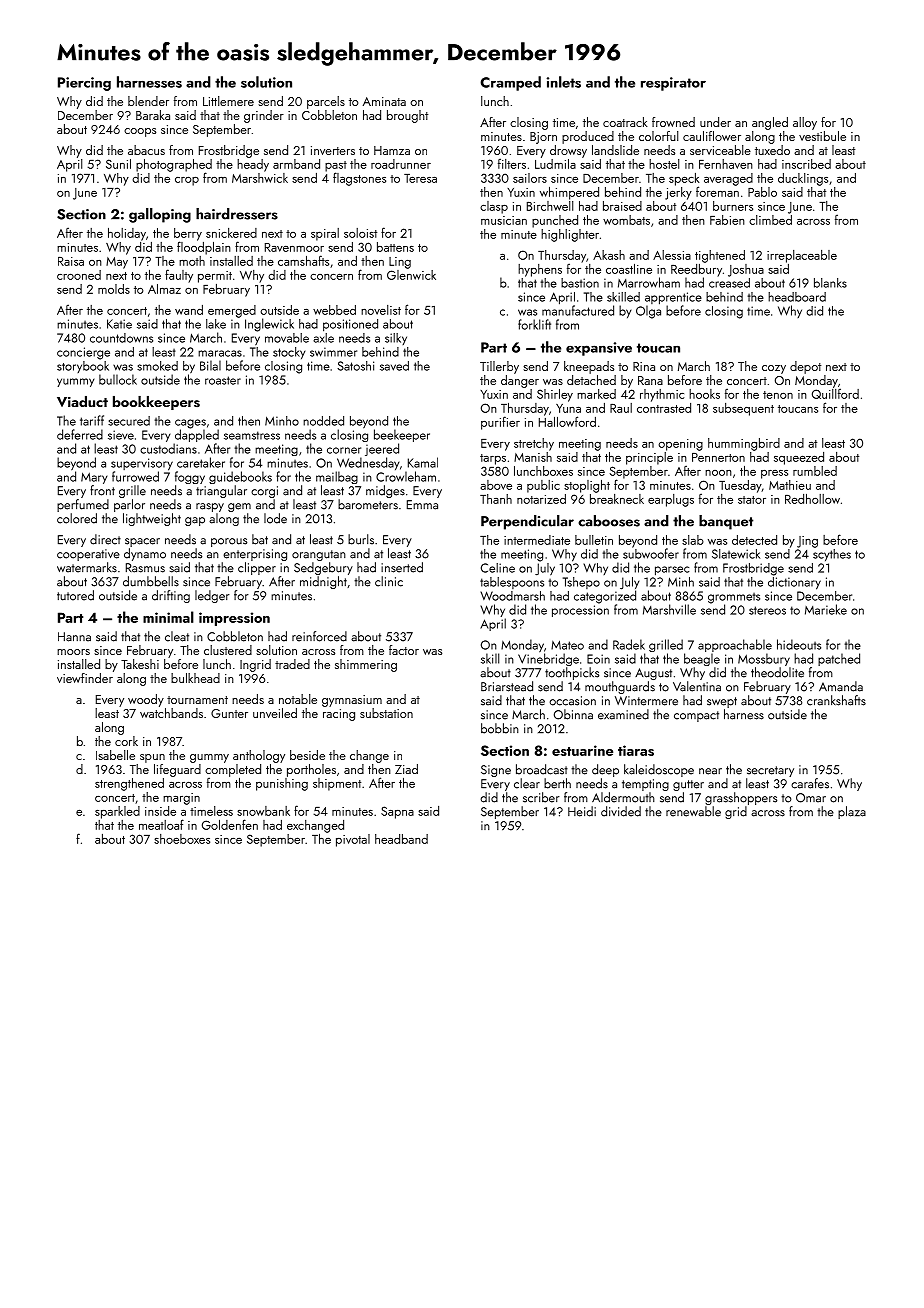  Describe the element at coordinates (587, 486) in the screenshot. I see `stoplight` at that location.
